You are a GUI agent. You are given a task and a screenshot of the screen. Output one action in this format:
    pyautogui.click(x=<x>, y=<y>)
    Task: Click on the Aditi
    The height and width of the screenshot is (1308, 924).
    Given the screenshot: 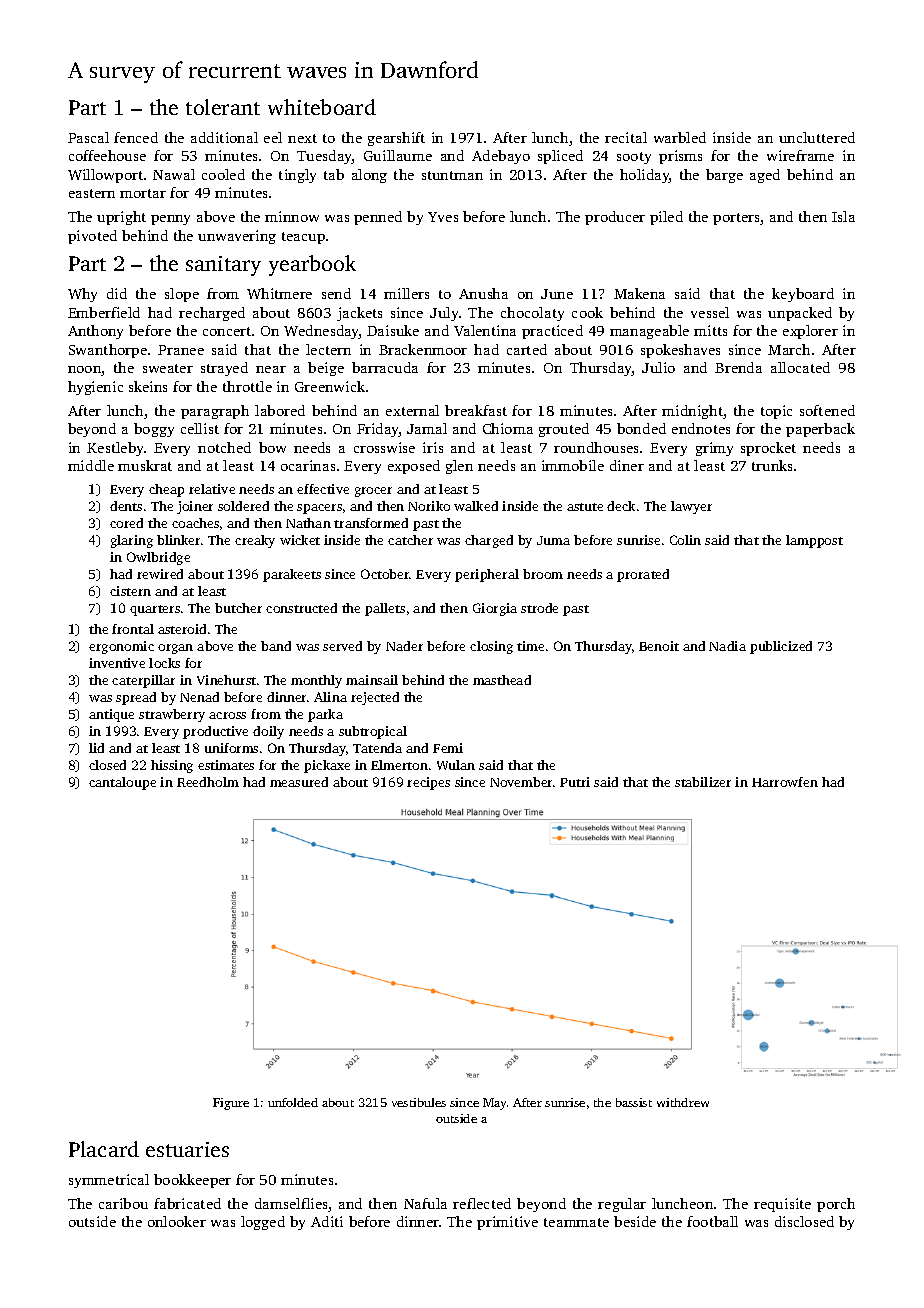 What is the action you would take?
    pyautogui.click(x=327, y=1221)
